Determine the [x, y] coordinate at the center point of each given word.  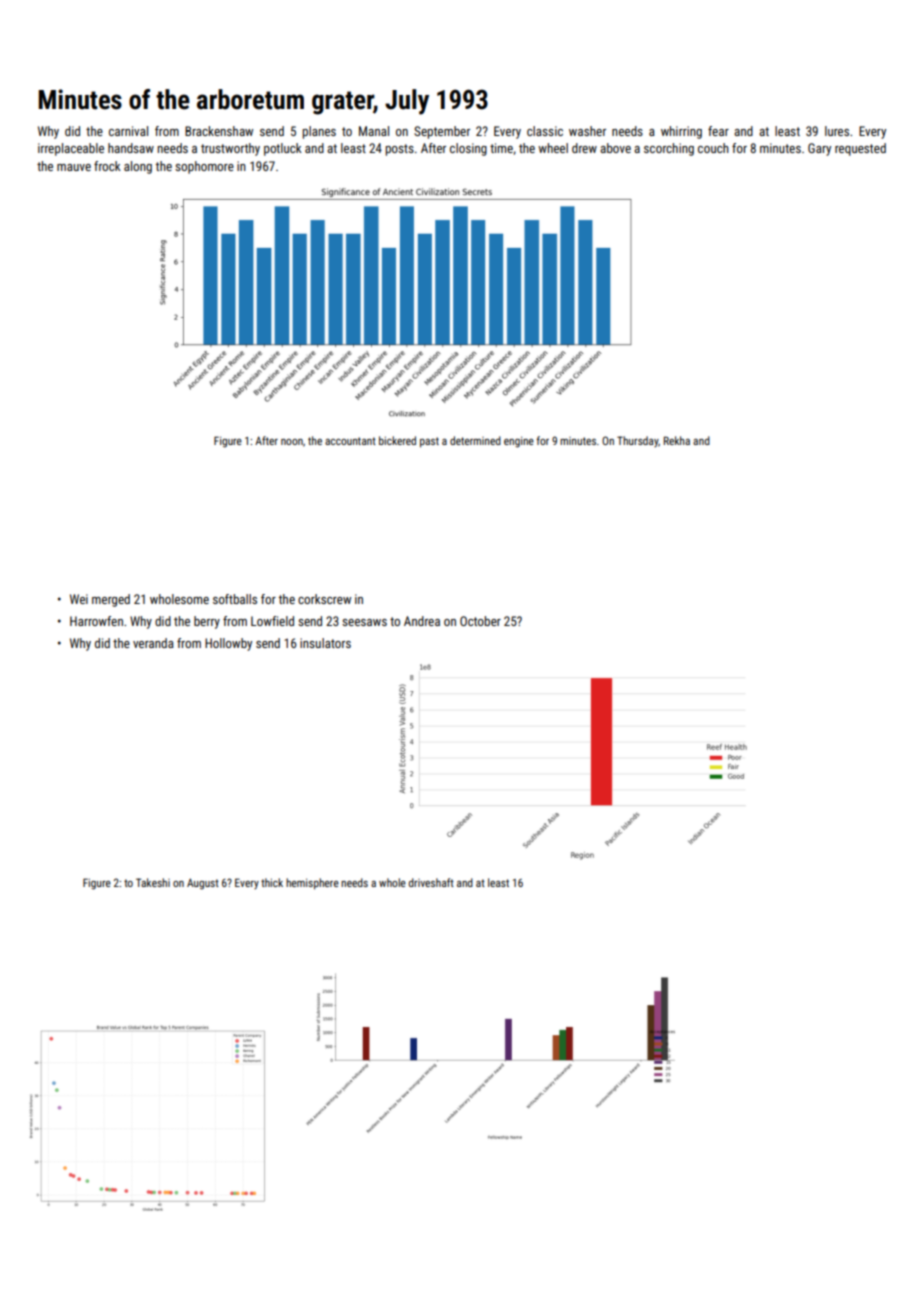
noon [292, 442]
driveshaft [431, 882]
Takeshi [153, 882]
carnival [128, 131]
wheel [553, 148]
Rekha [677, 440]
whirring [681, 132]
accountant [350, 441]
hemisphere [312, 884]
